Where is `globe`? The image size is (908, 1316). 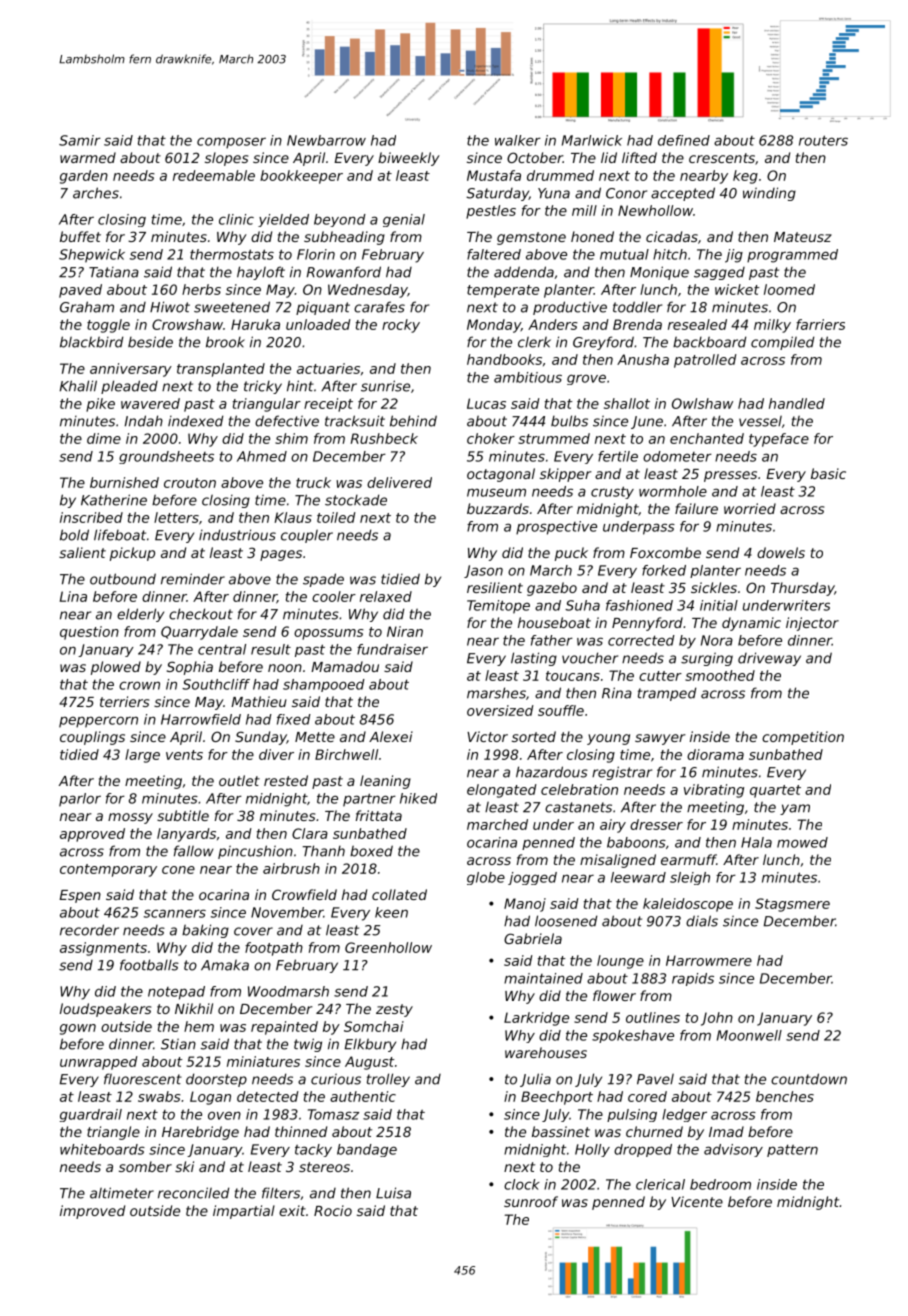 globe is located at coordinates (486, 878).
